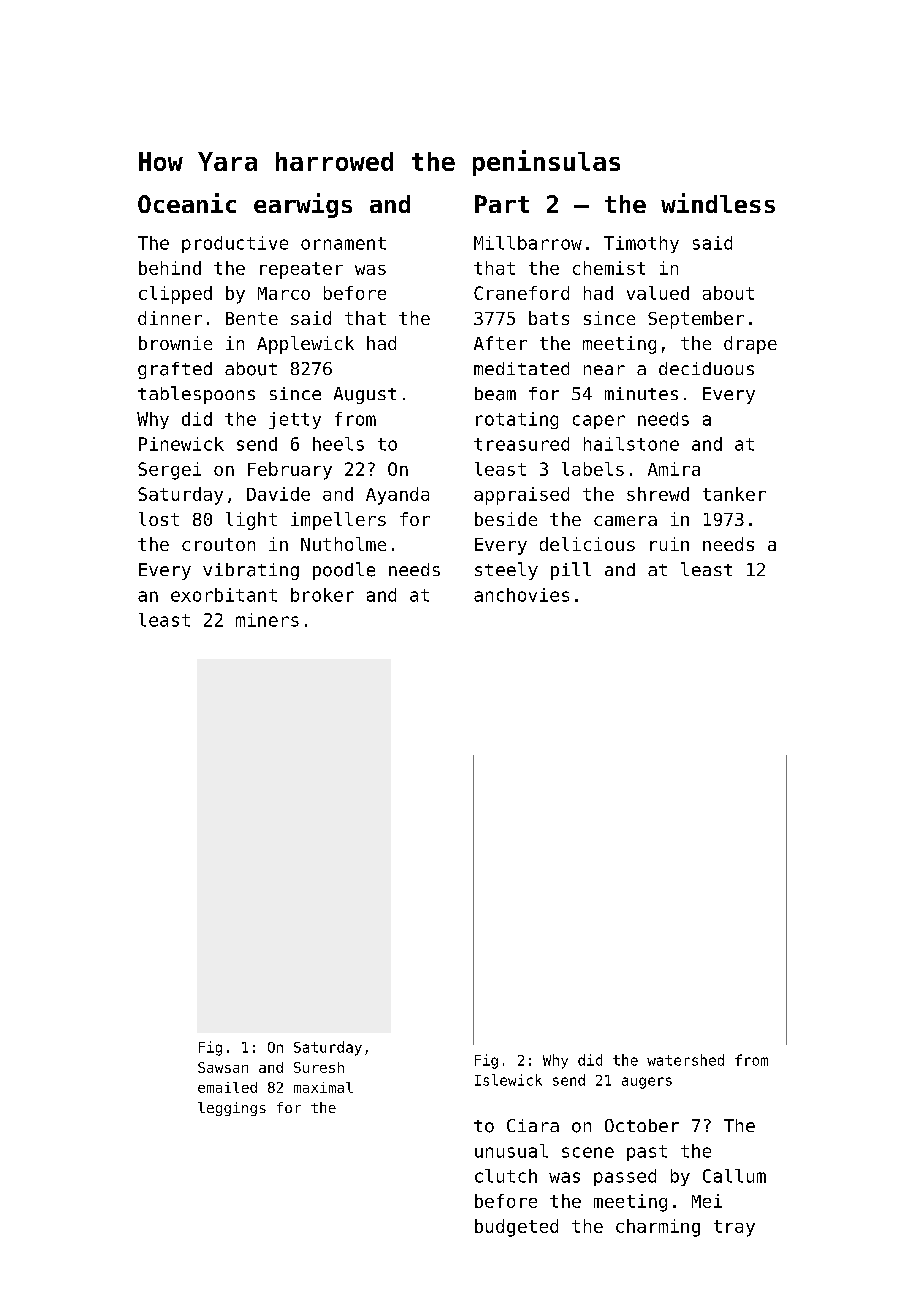 The width and height of the screenshot is (924, 1314). What do you see at coordinates (235, 244) in the screenshot?
I see `productive` at bounding box center [235, 244].
